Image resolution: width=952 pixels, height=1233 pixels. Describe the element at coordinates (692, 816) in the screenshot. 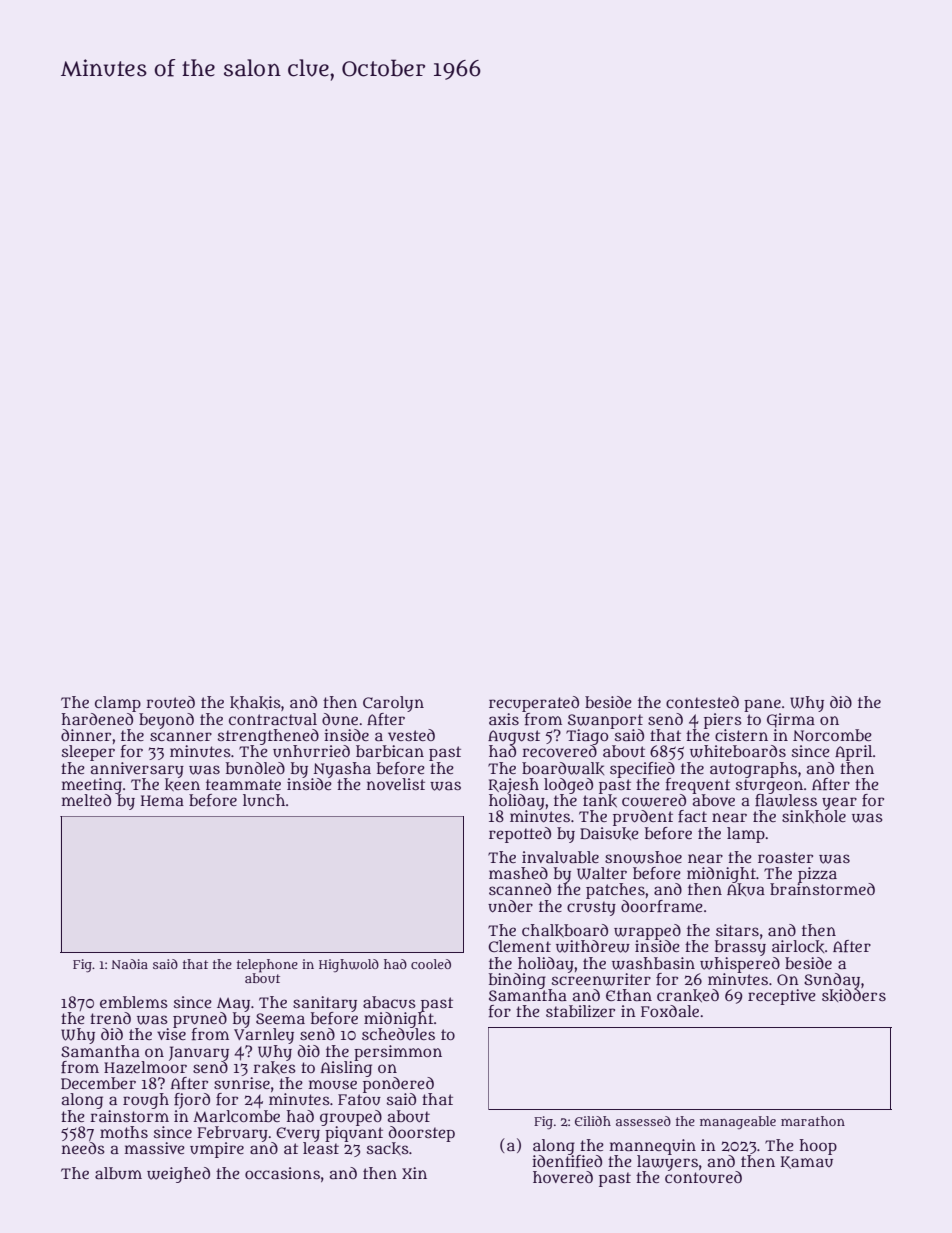

I see `fact` at that location.
